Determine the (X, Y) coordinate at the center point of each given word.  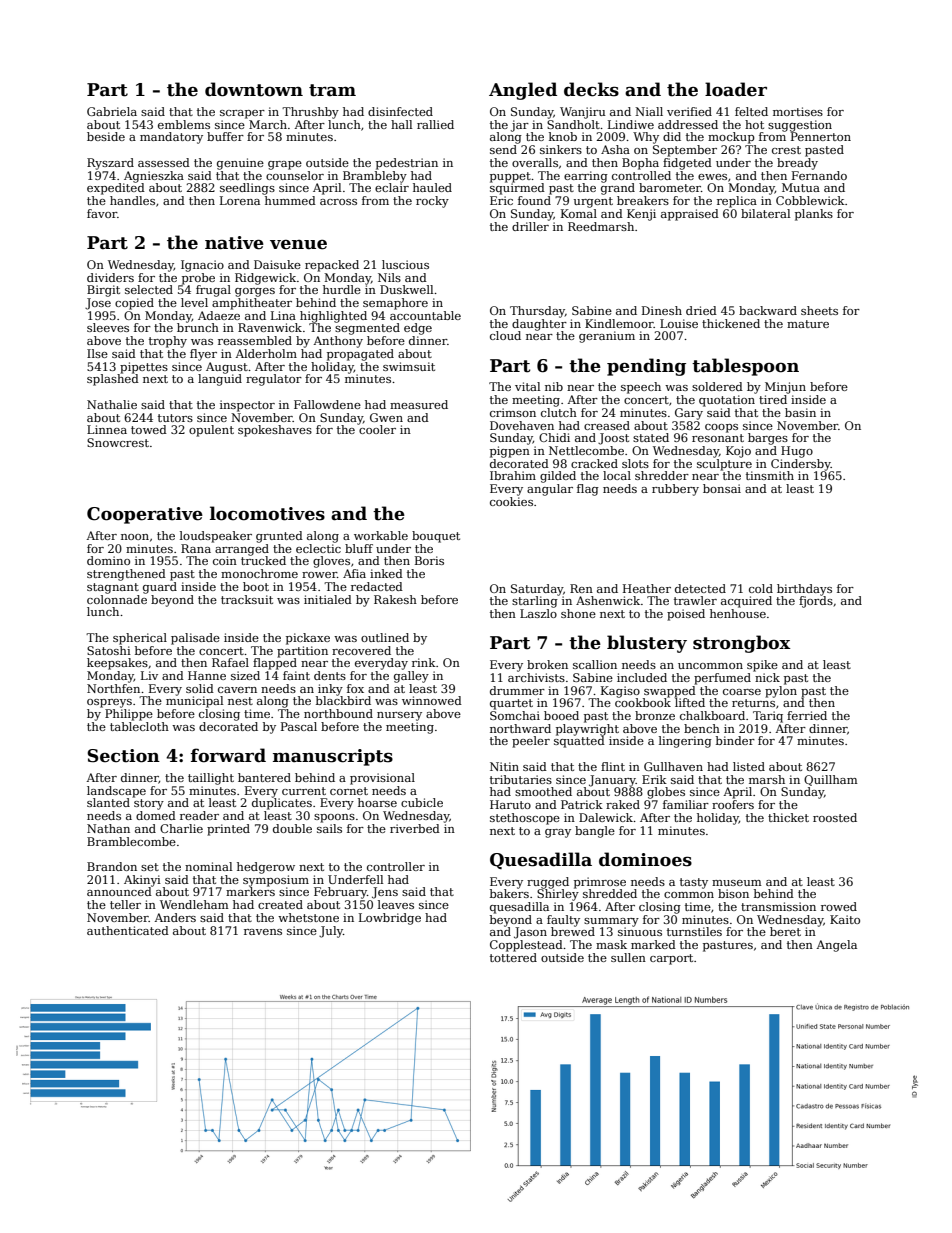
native (234, 243)
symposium (276, 881)
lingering (685, 742)
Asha (615, 149)
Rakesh (395, 599)
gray (558, 833)
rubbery (675, 490)
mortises (798, 111)
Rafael (230, 662)
